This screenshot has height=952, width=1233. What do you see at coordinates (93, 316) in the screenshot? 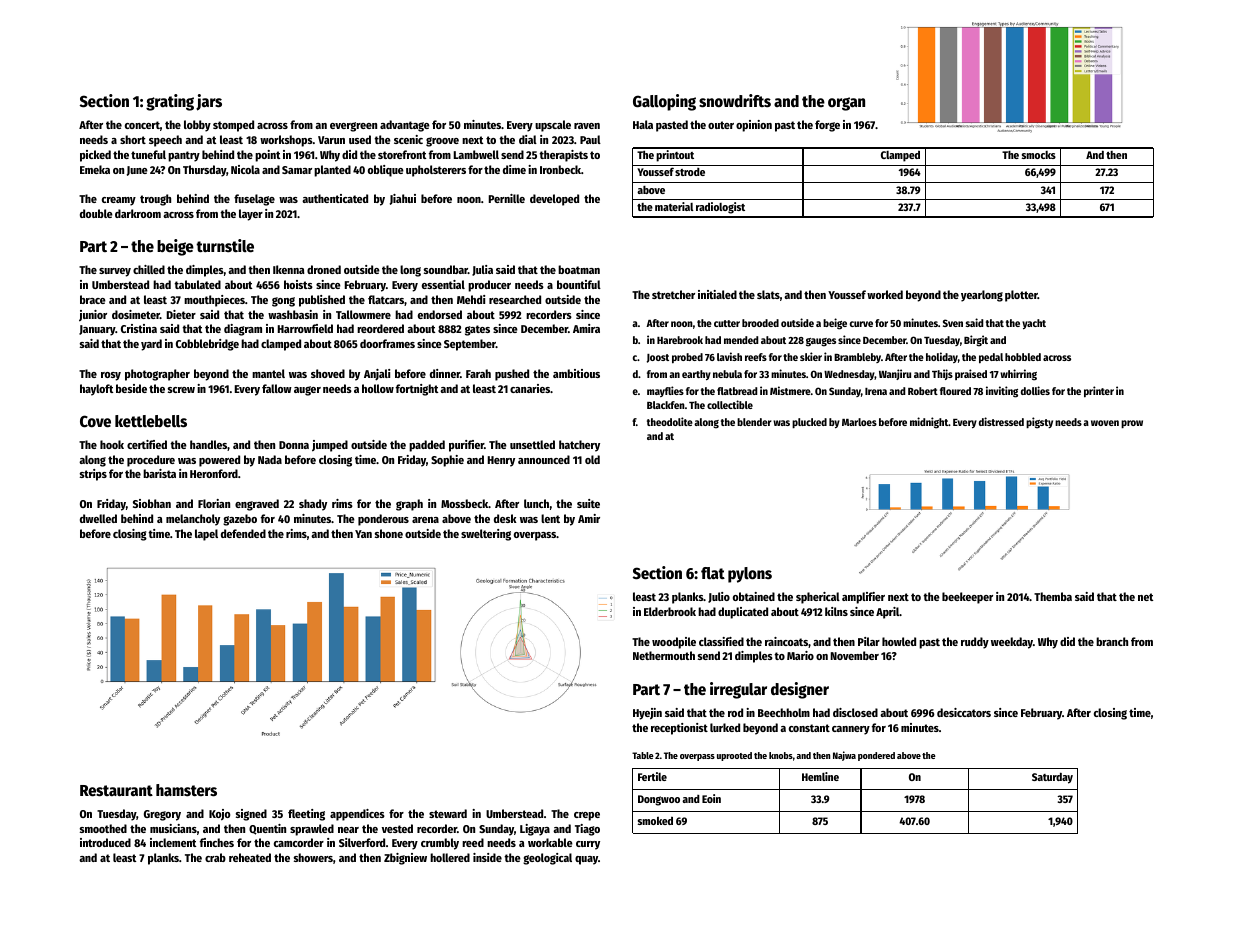
I see `junior` at bounding box center [93, 316].
